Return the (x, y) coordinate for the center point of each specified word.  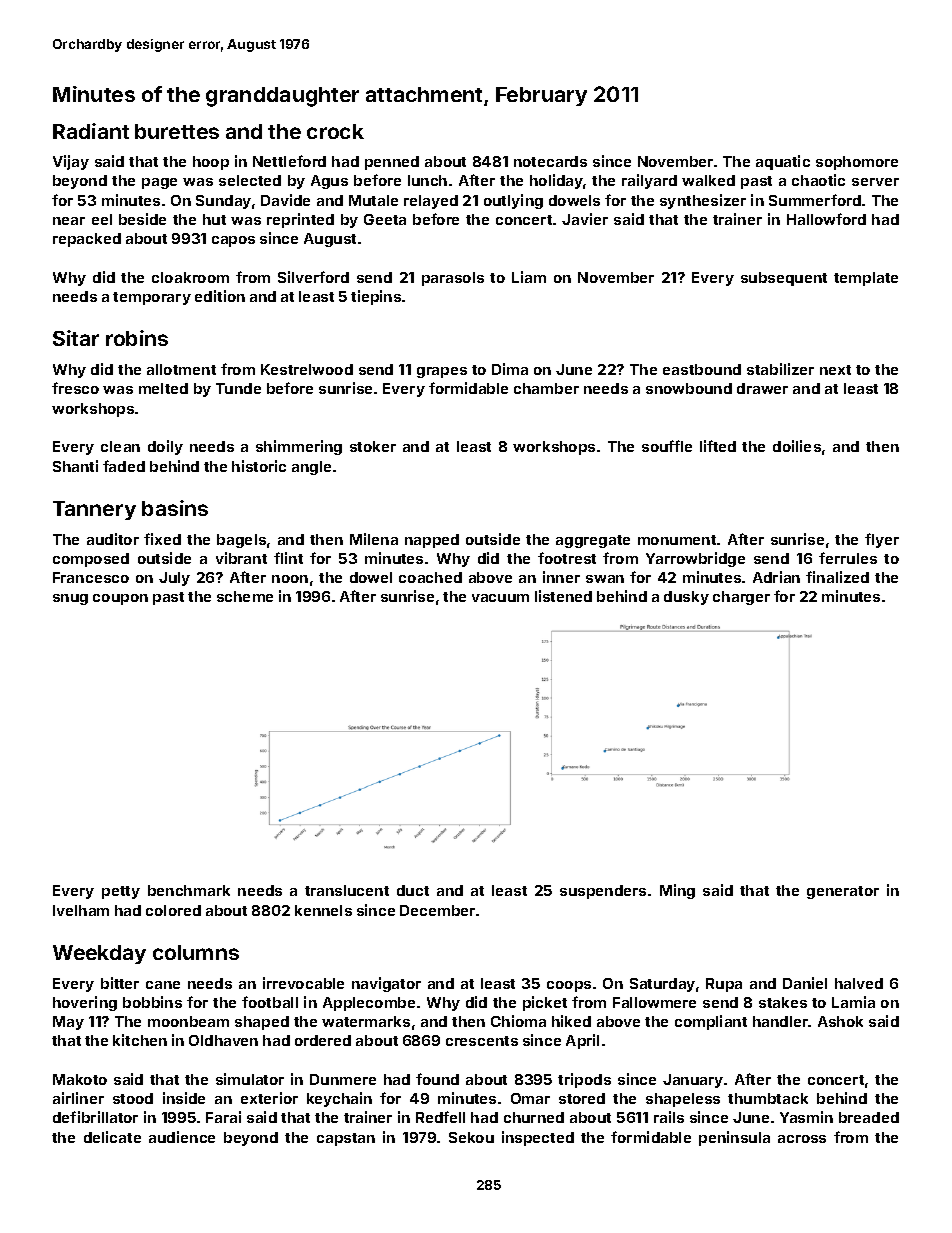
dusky (686, 598)
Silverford (313, 277)
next (835, 370)
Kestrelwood (307, 369)
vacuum (500, 598)
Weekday (99, 954)
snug (70, 599)
